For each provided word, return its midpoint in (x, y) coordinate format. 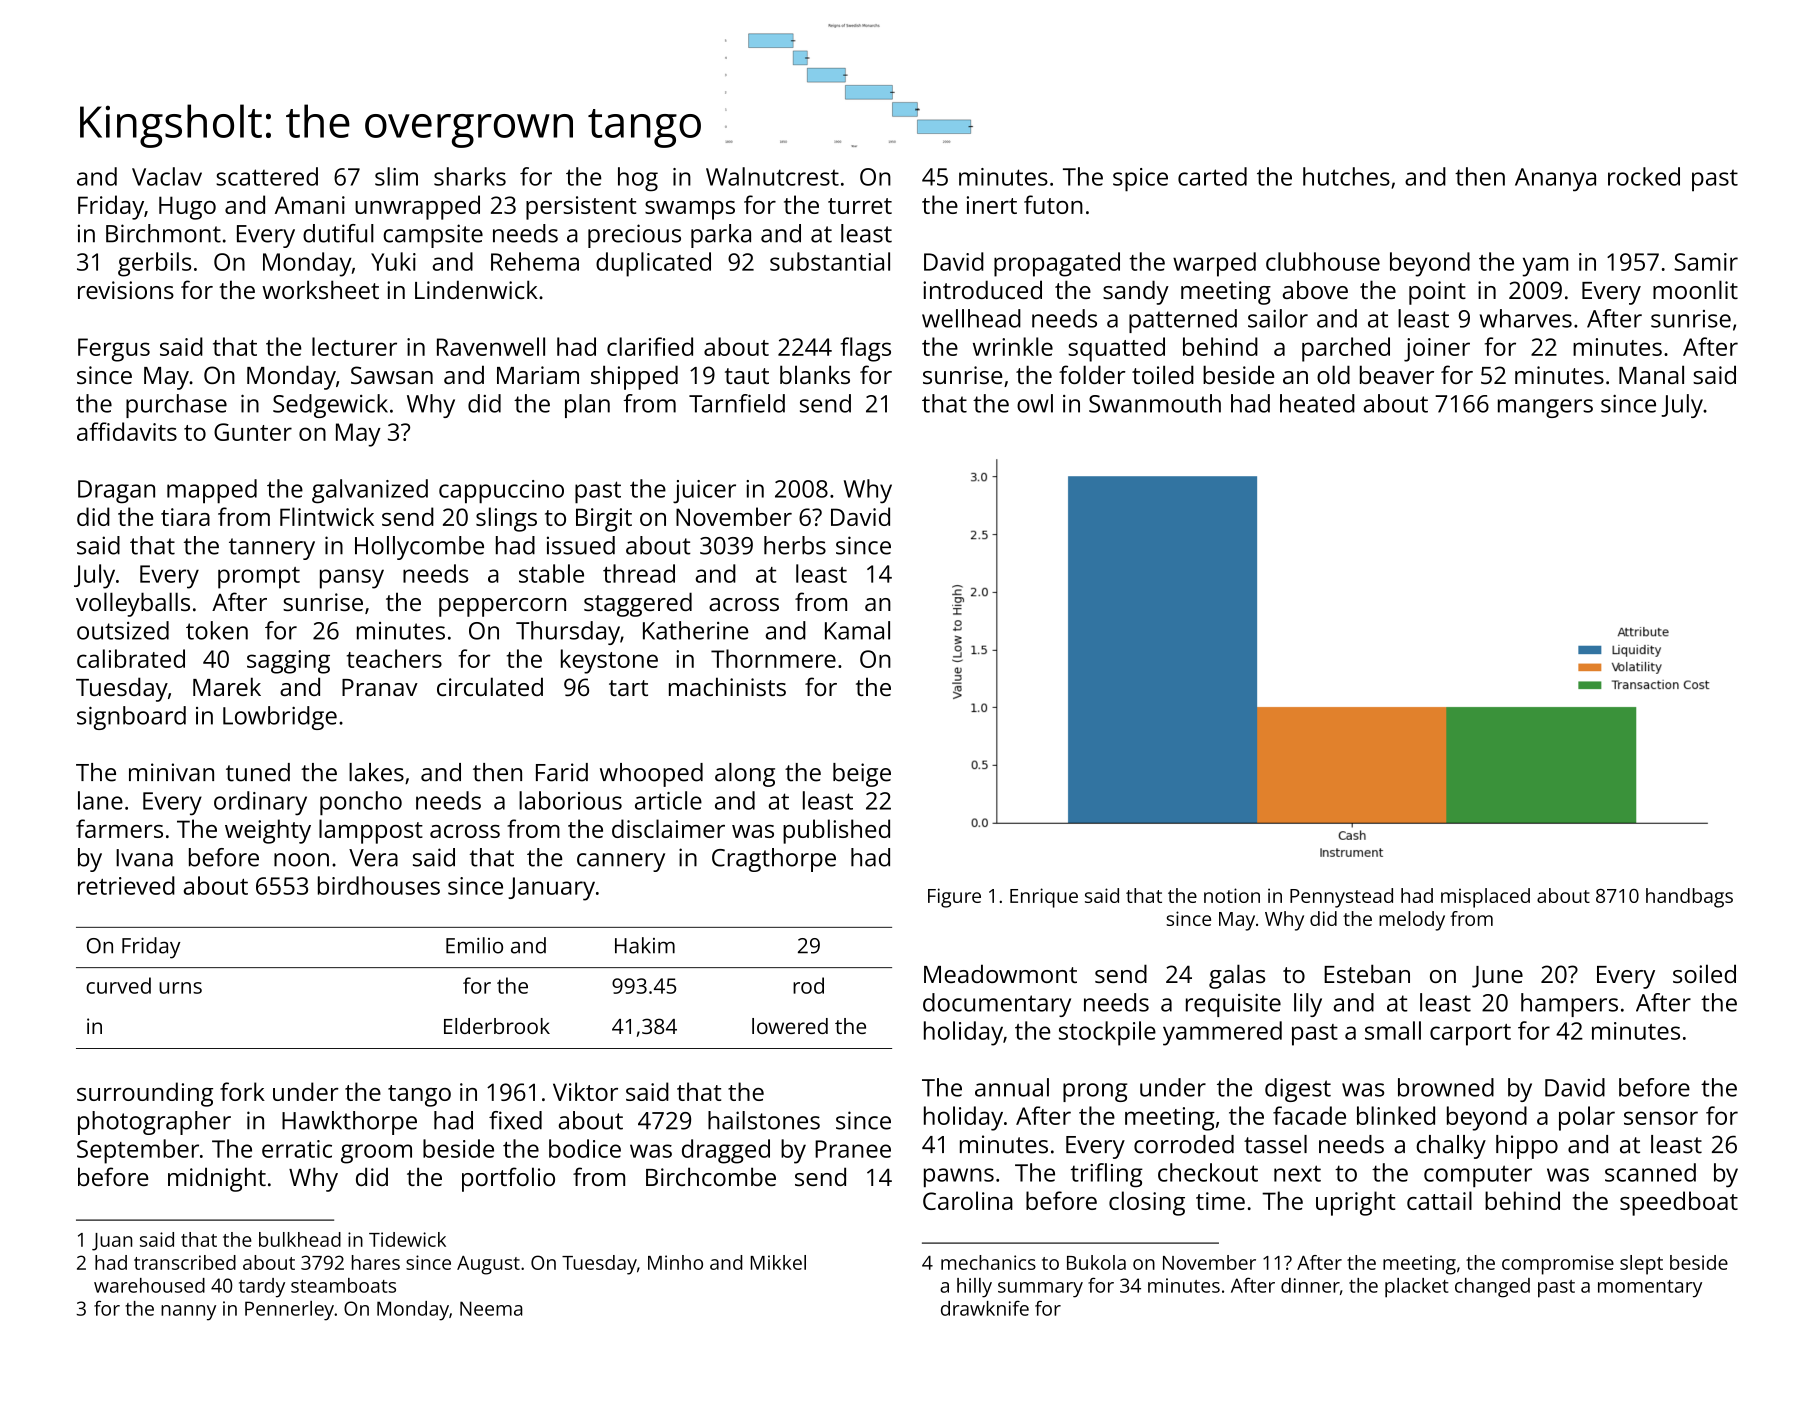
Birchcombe (711, 1176)
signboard (131, 718)
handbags (1689, 898)
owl (1035, 403)
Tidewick (407, 1239)
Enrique (1044, 898)
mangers (1545, 408)
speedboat (1679, 1203)
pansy (352, 579)
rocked (1644, 176)
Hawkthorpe (349, 1123)
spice (1140, 180)
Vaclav (167, 176)
